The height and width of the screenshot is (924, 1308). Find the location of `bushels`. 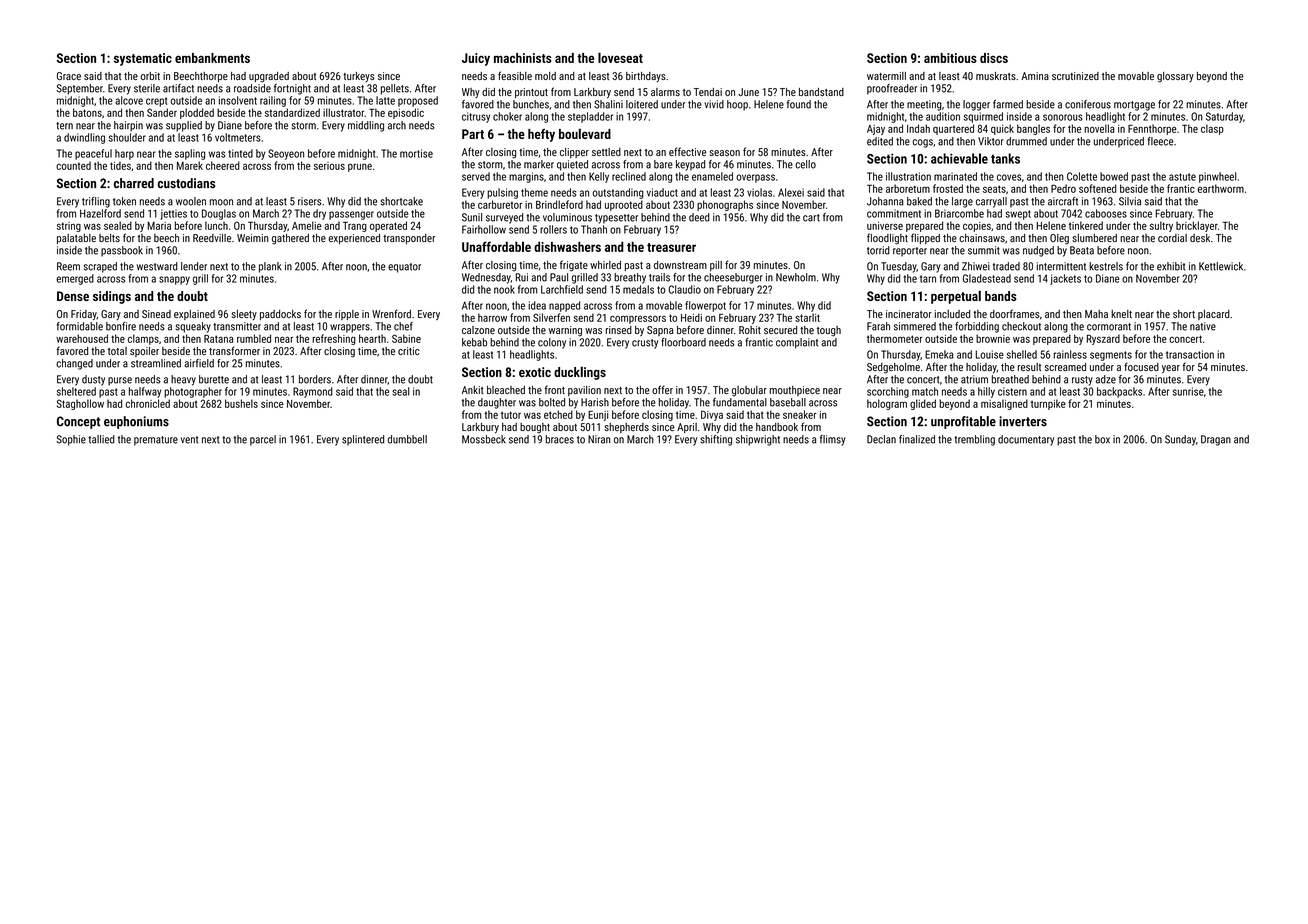

bushels is located at coordinates (241, 403).
